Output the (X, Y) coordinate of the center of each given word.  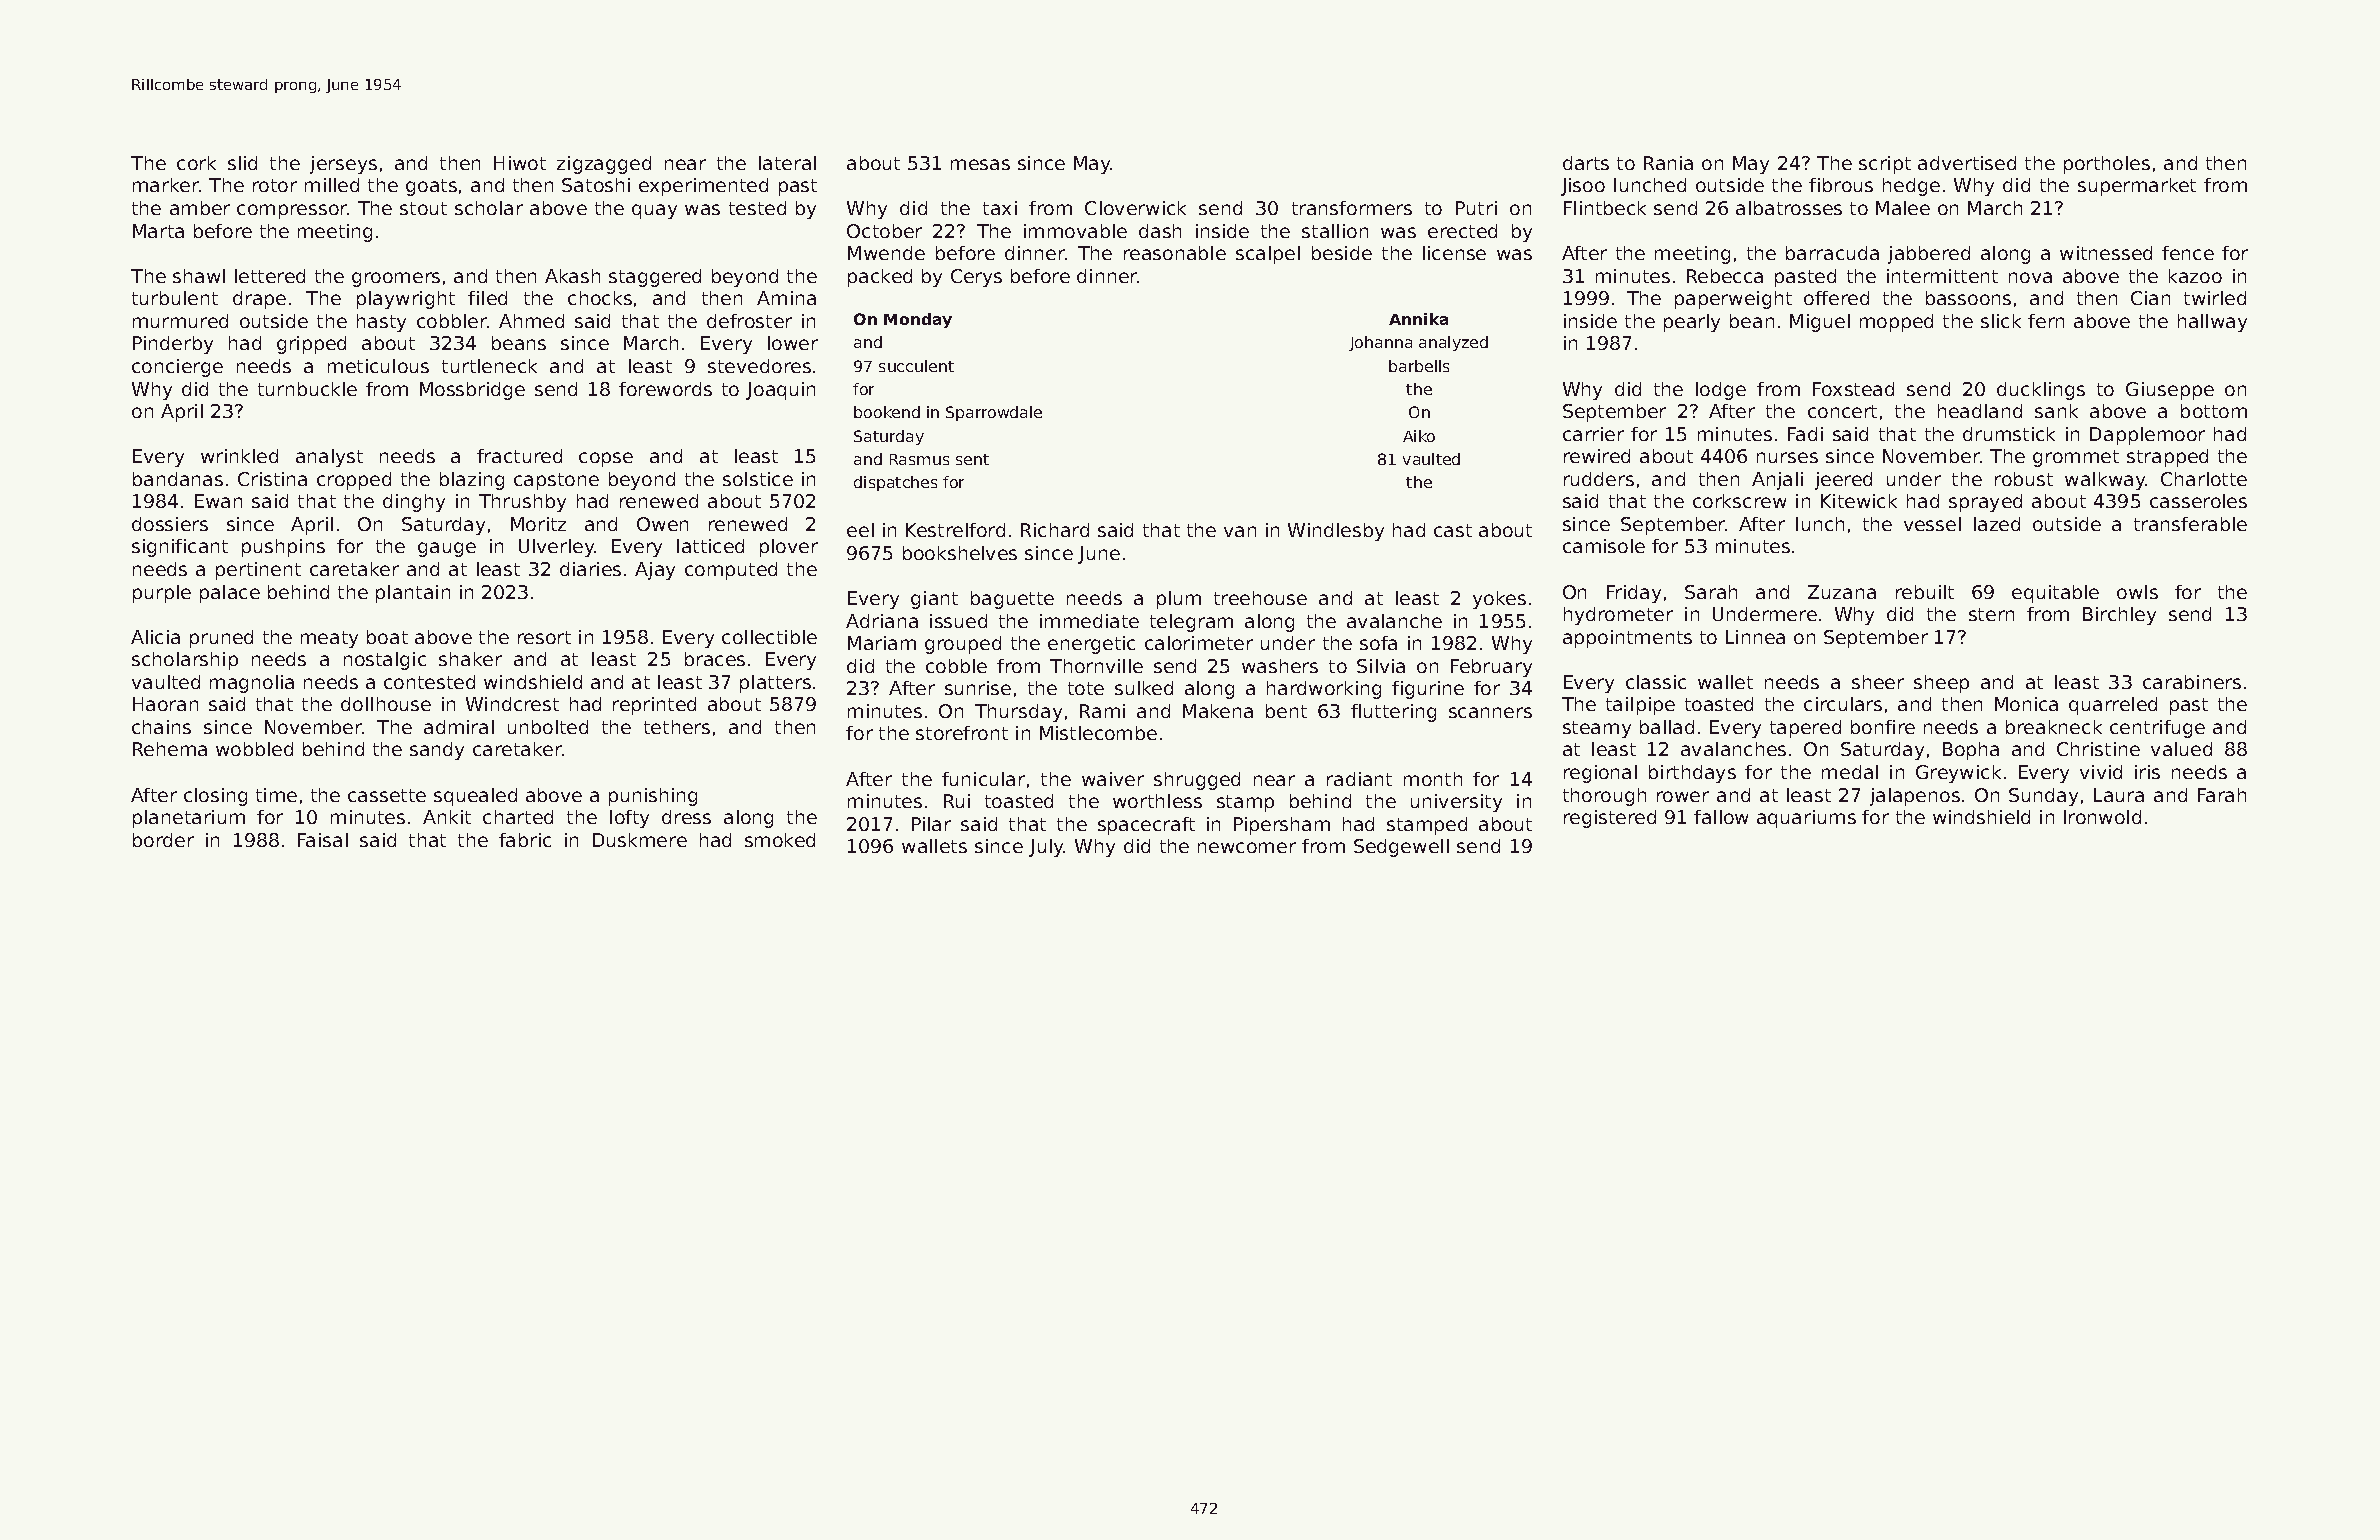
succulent (916, 366)
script (1885, 165)
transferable (2190, 524)
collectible (769, 637)
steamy (1597, 729)
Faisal (323, 840)
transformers (1352, 208)
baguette (1012, 600)
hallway (2212, 323)
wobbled (254, 749)
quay (654, 211)
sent (972, 459)
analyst (329, 458)
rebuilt (1925, 592)
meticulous (378, 366)
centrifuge (2157, 729)
